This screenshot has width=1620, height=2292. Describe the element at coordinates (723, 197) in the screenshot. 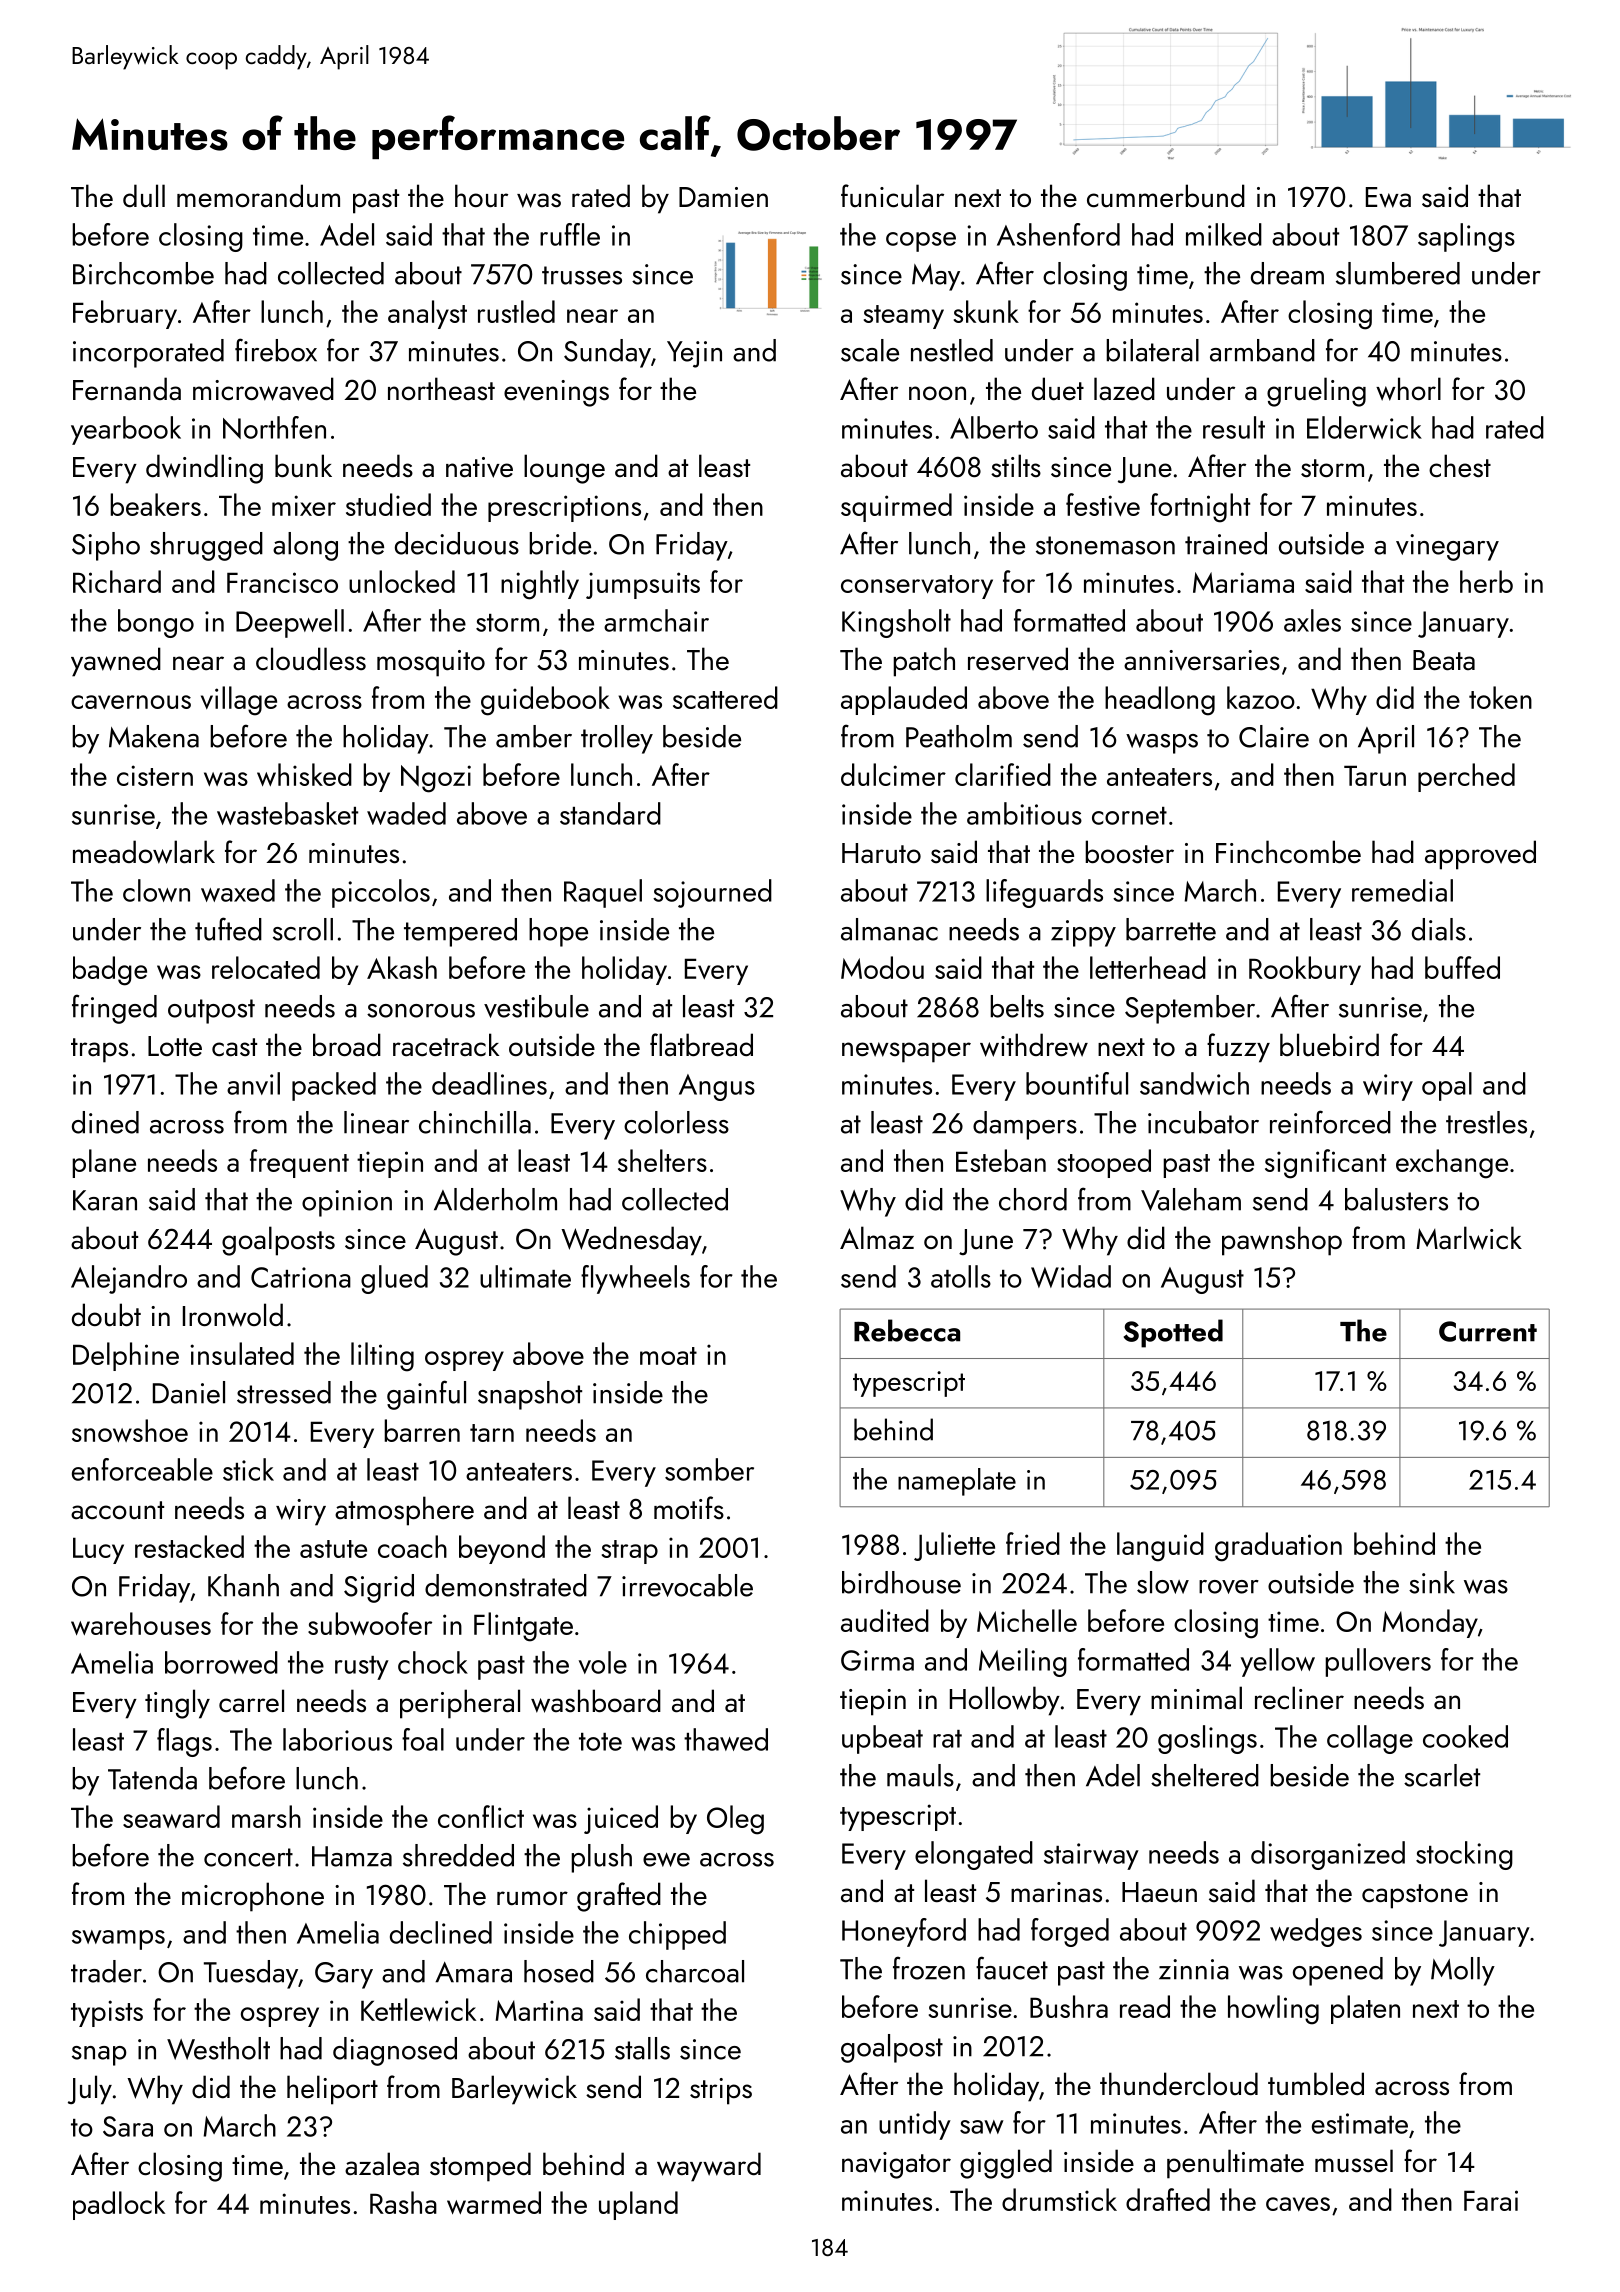

I see `Damien` at that location.
